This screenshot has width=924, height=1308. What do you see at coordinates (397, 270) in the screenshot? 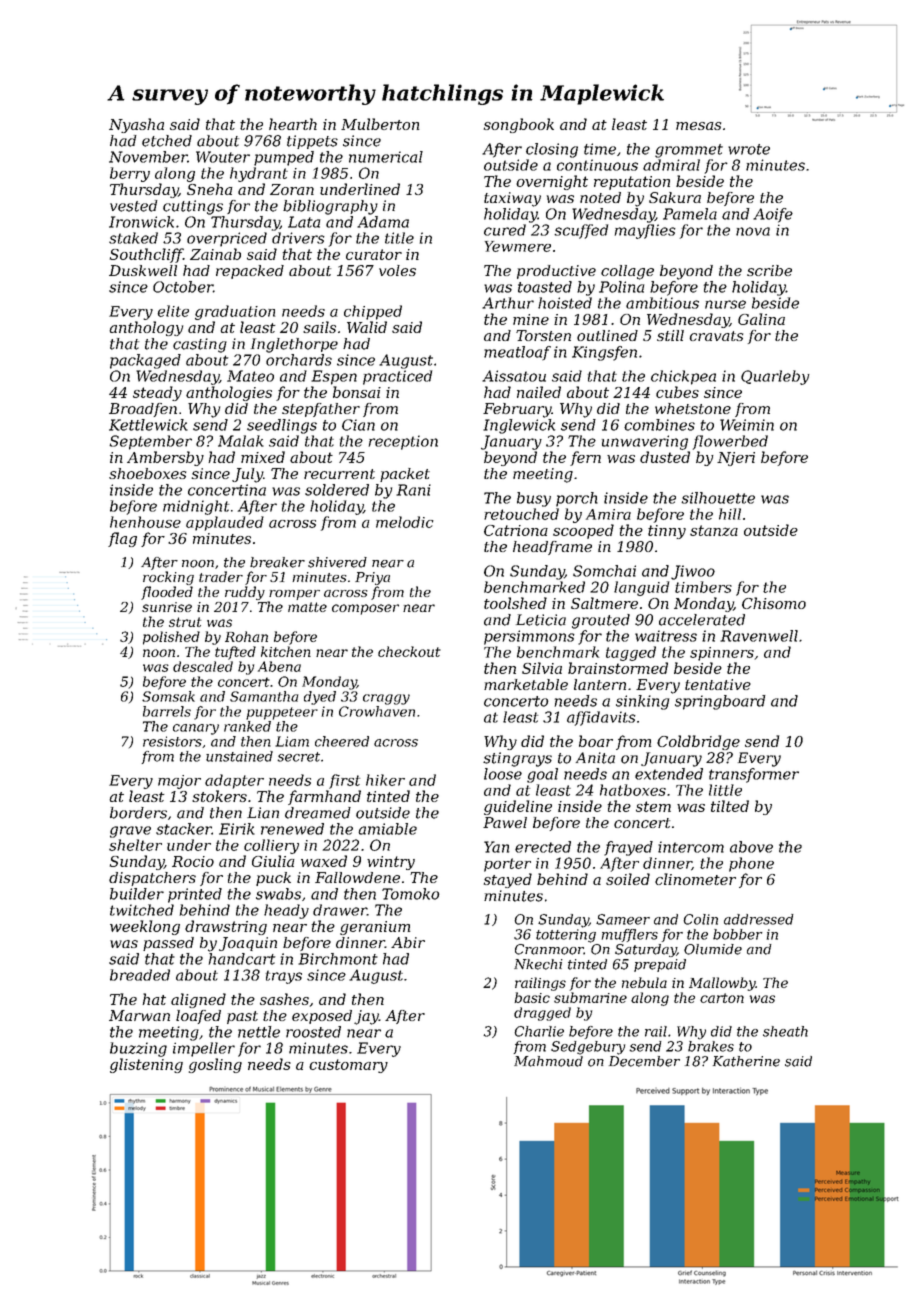
I see `voles` at bounding box center [397, 270].
